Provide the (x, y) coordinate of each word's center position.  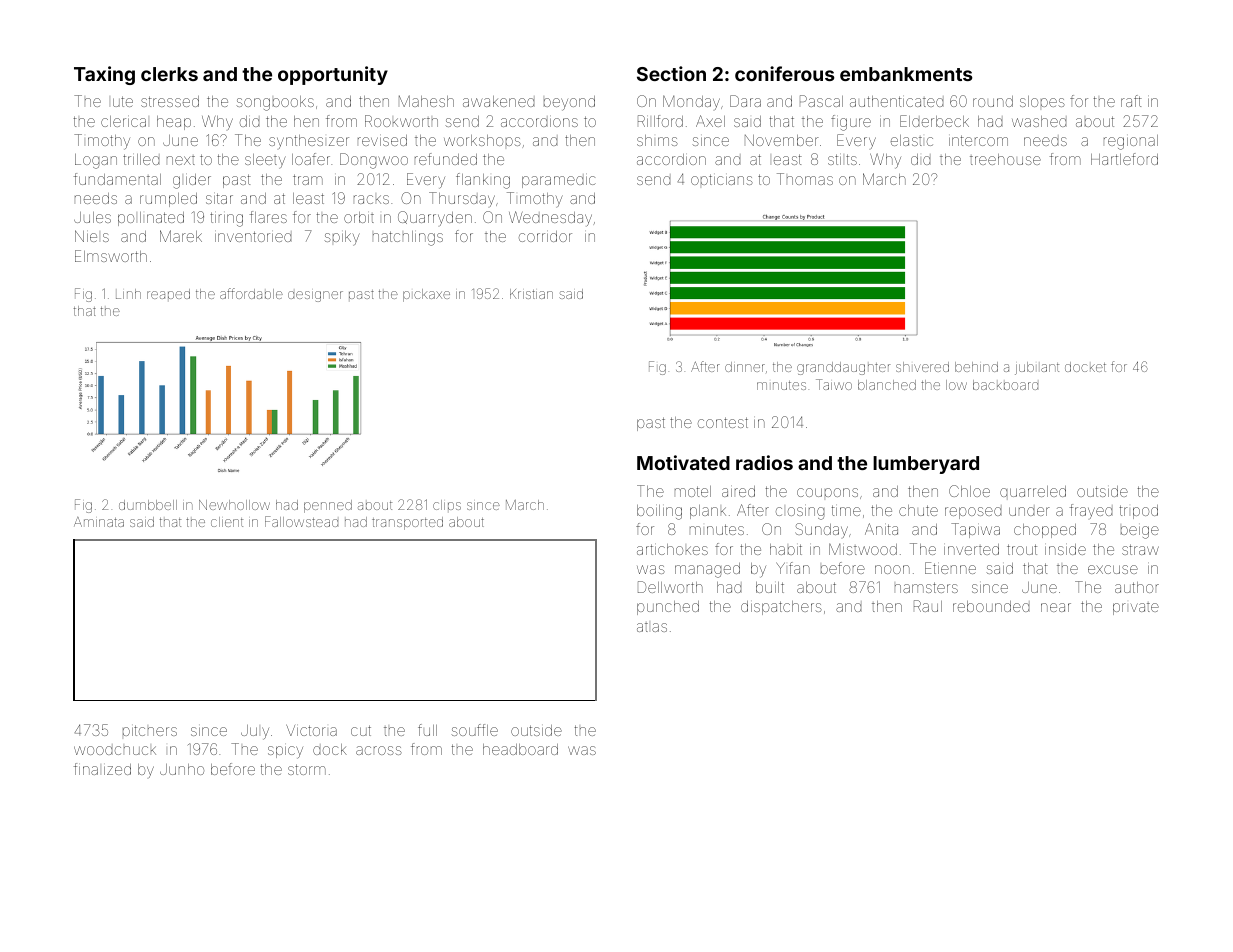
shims (657, 140)
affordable (251, 293)
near (1056, 607)
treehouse (1005, 159)
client (227, 522)
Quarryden (435, 218)
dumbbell (148, 505)
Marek (181, 236)
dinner (745, 367)
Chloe (969, 491)
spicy (285, 752)
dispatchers (781, 608)
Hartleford (1124, 159)
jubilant (1037, 368)
